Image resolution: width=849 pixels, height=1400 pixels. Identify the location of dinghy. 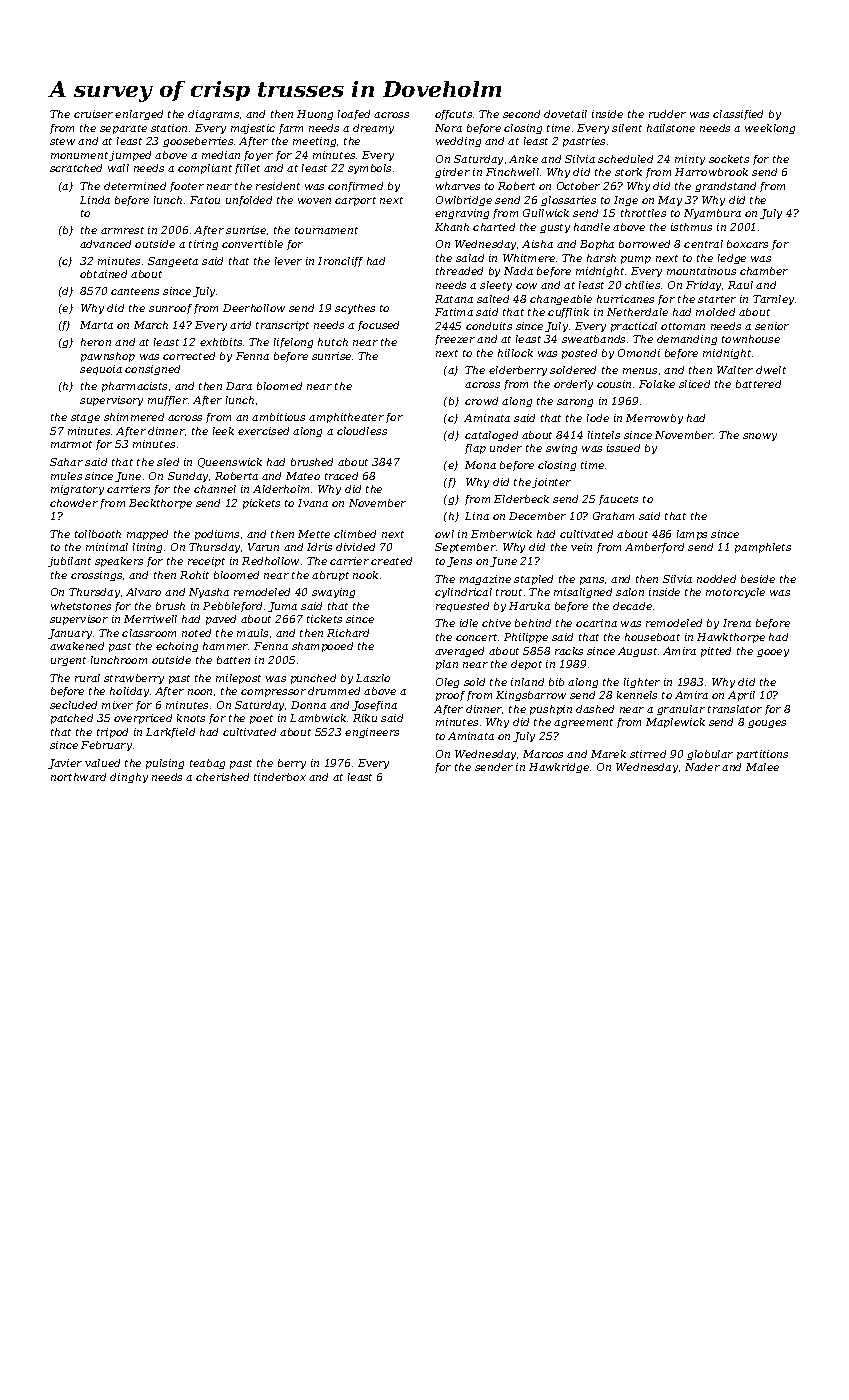
(129, 778).
